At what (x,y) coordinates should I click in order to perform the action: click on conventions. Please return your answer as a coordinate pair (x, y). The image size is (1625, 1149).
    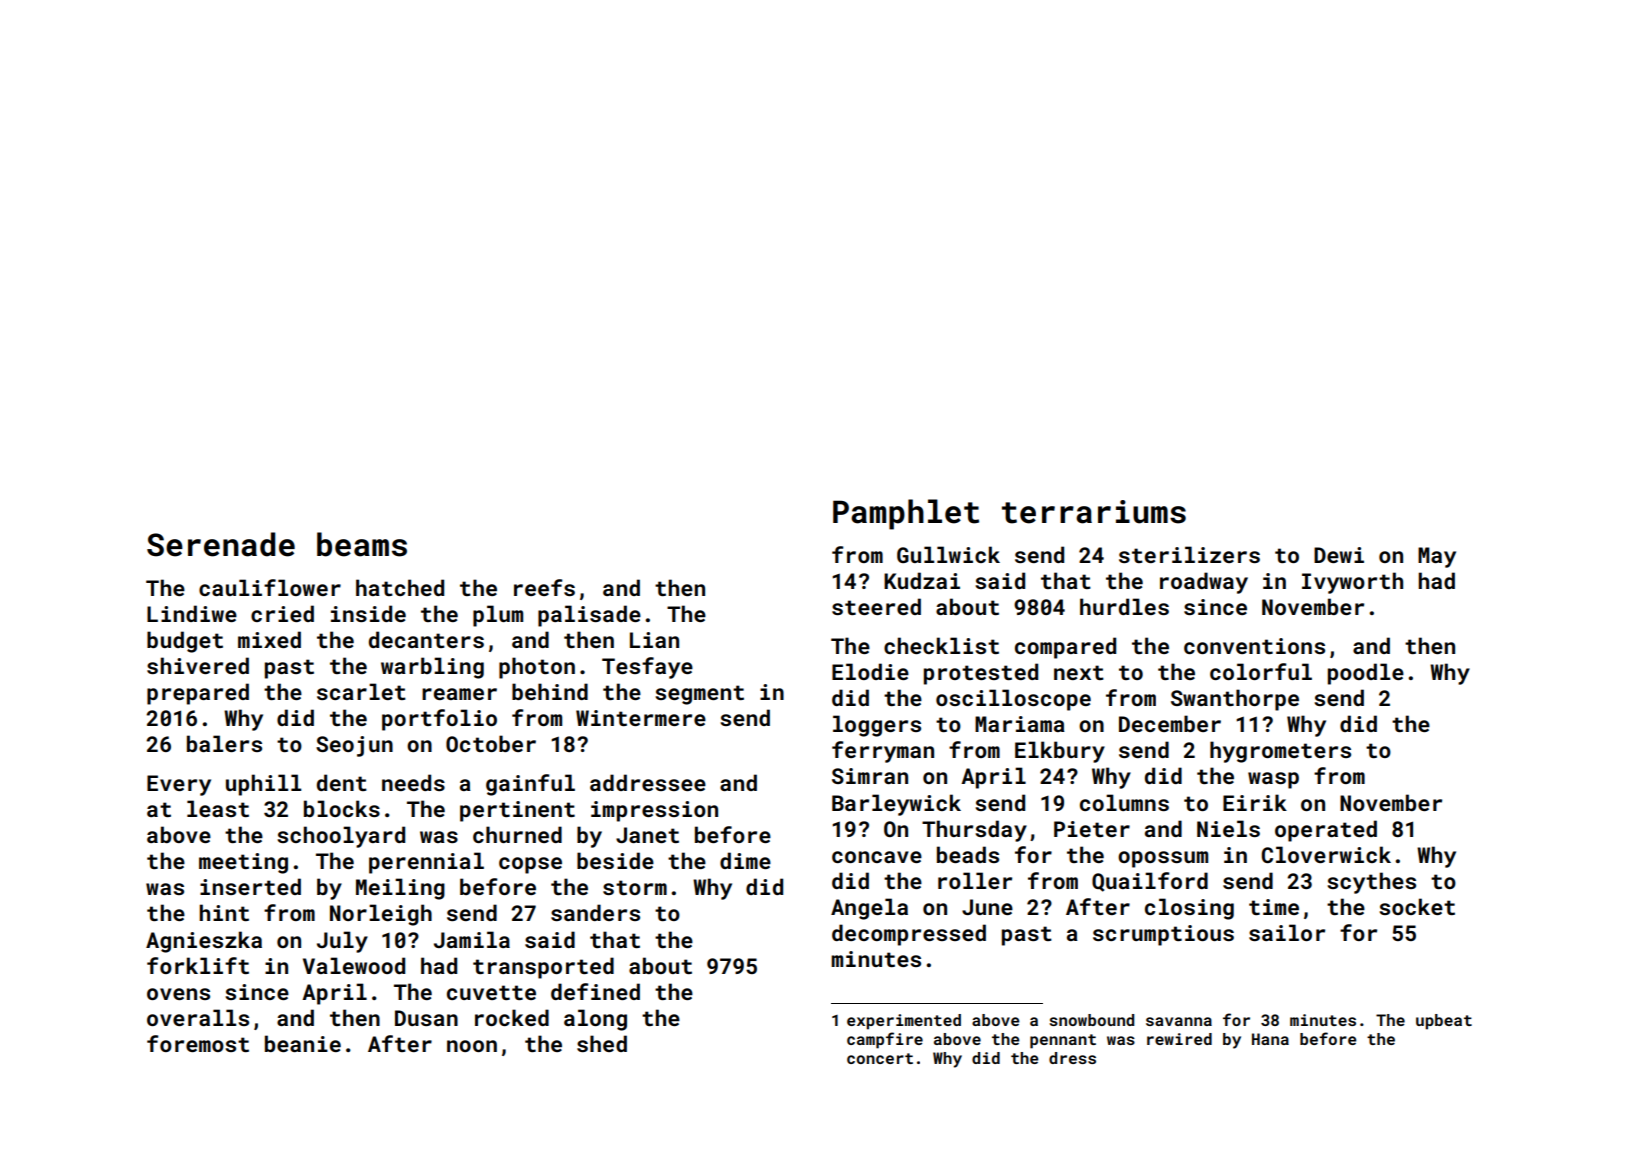
    Looking at the image, I should click on (1254, 646).
